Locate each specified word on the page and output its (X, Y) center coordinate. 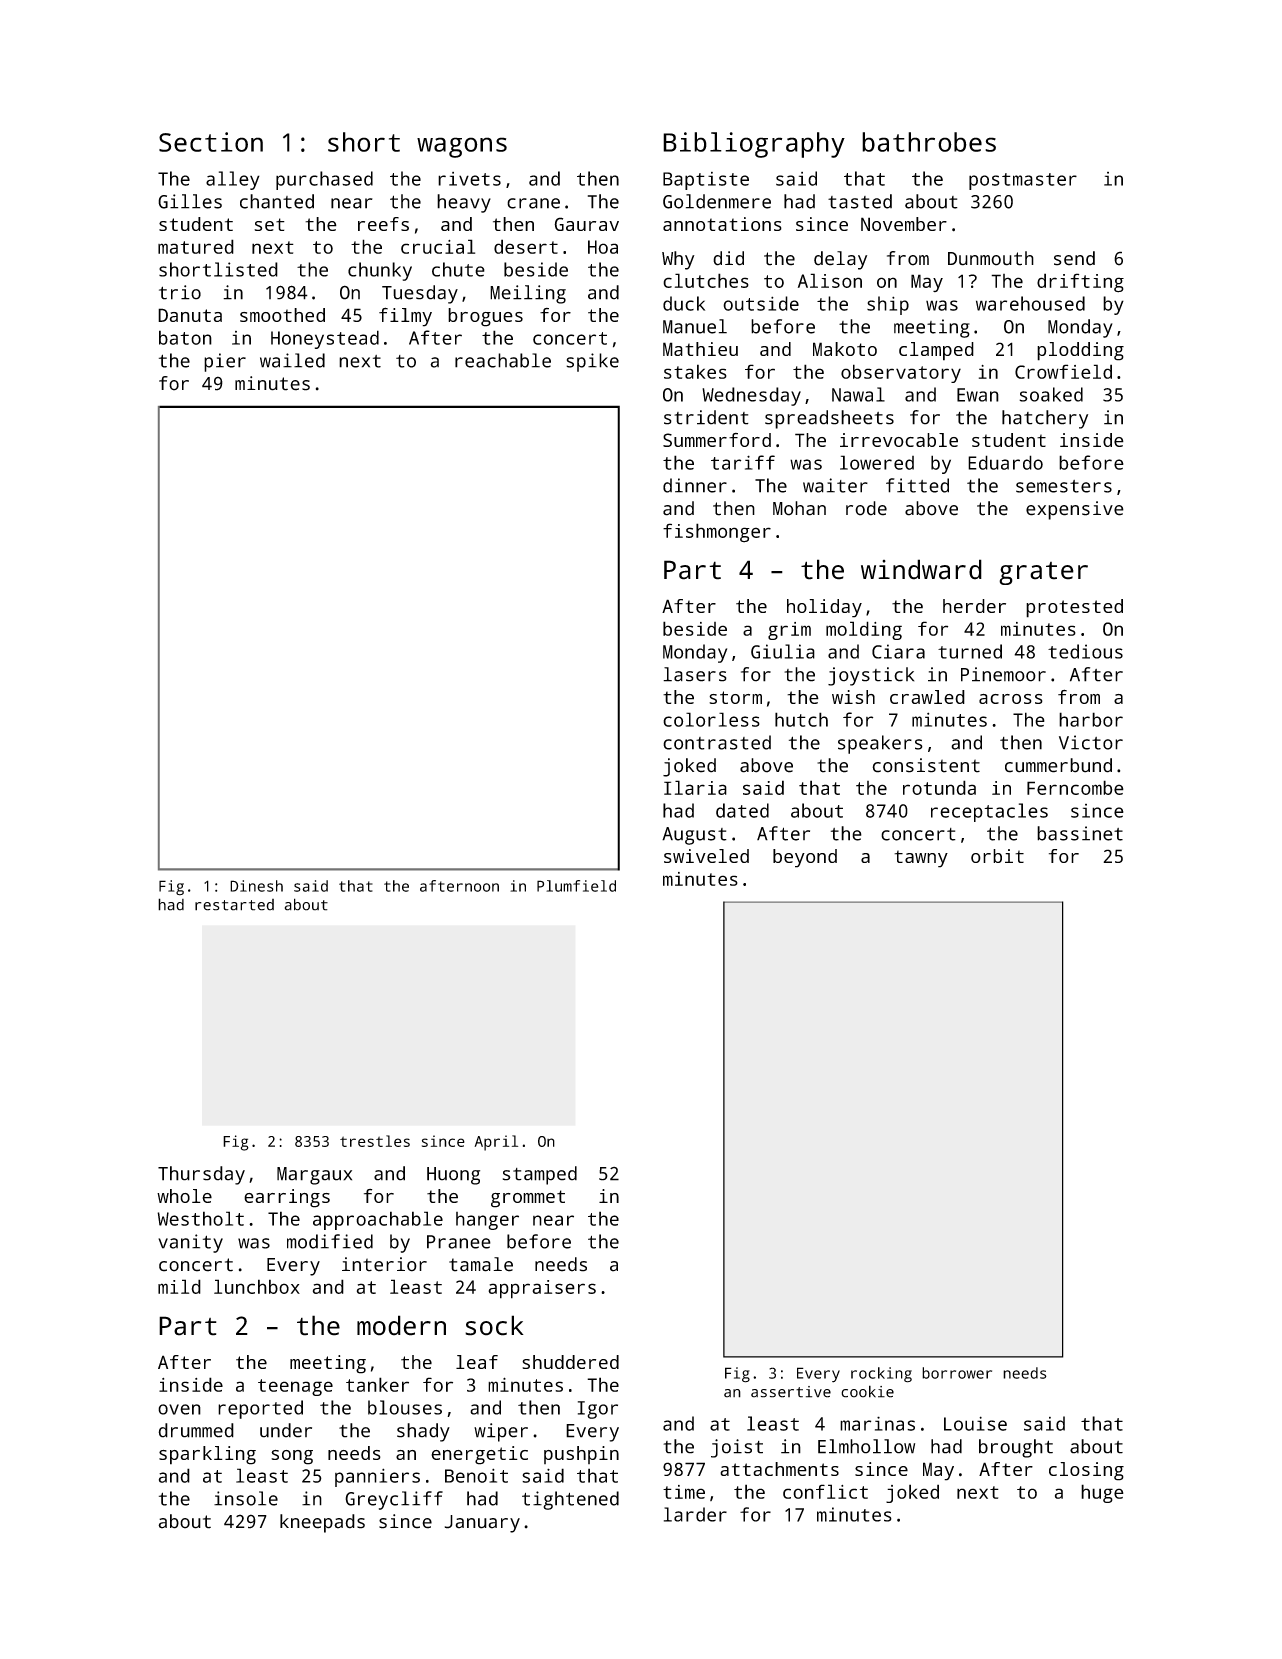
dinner (695, 485)
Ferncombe (1075, 787)
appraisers (542, 1289)
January (482, 1524)
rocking (881, 1375)
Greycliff (394, 1500)
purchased (324, 180)
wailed (292, 360)
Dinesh (256, 886)
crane (533, 203)
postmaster (1023, 181)
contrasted (717, 742)
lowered (877, 462)
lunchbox (257, 1286)
